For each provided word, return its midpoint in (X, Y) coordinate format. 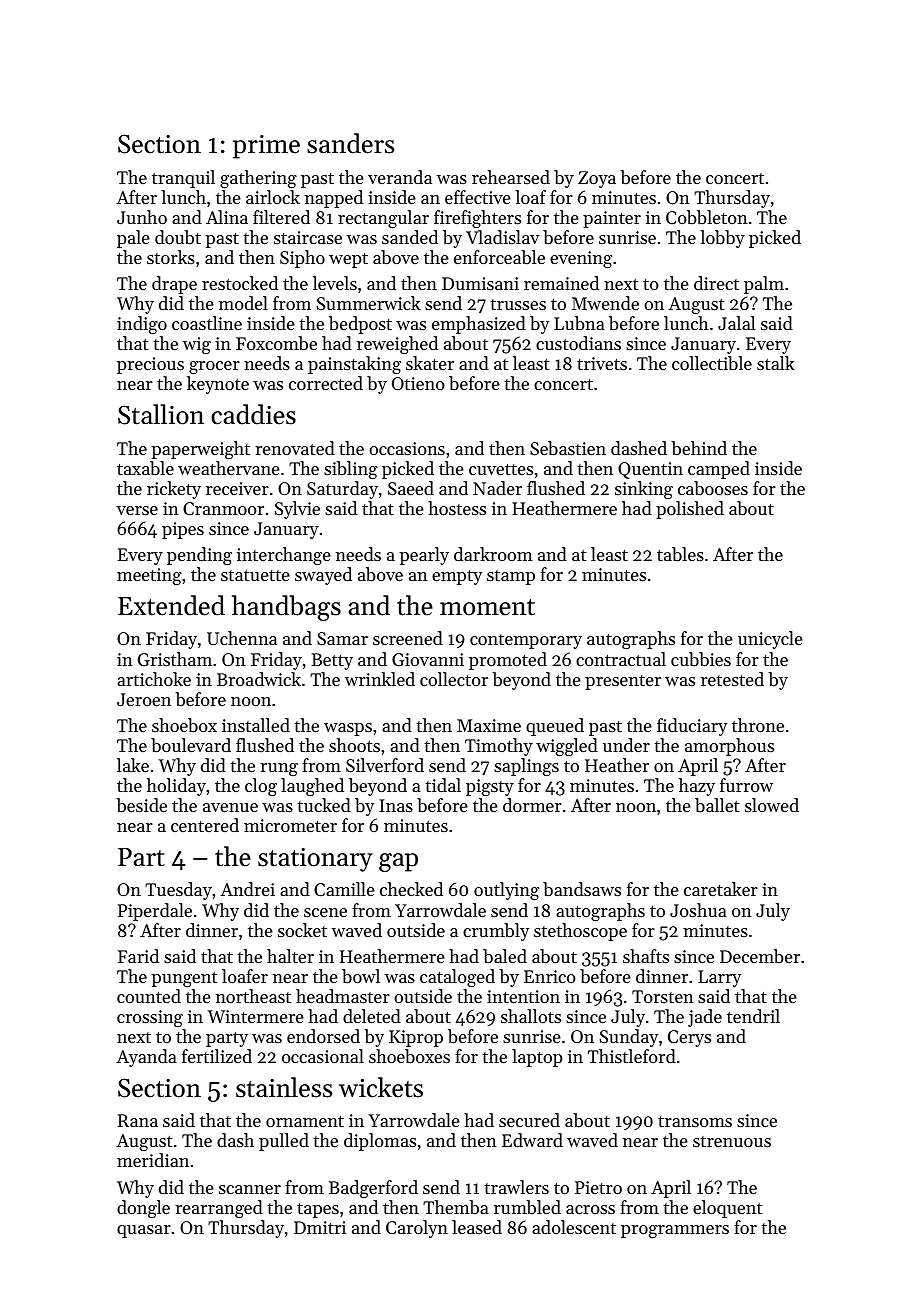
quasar (144, 1231)
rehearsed (511, 177)
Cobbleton (707, 217)
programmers (675, 1231)
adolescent (574, 1227)
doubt (178, 237)
